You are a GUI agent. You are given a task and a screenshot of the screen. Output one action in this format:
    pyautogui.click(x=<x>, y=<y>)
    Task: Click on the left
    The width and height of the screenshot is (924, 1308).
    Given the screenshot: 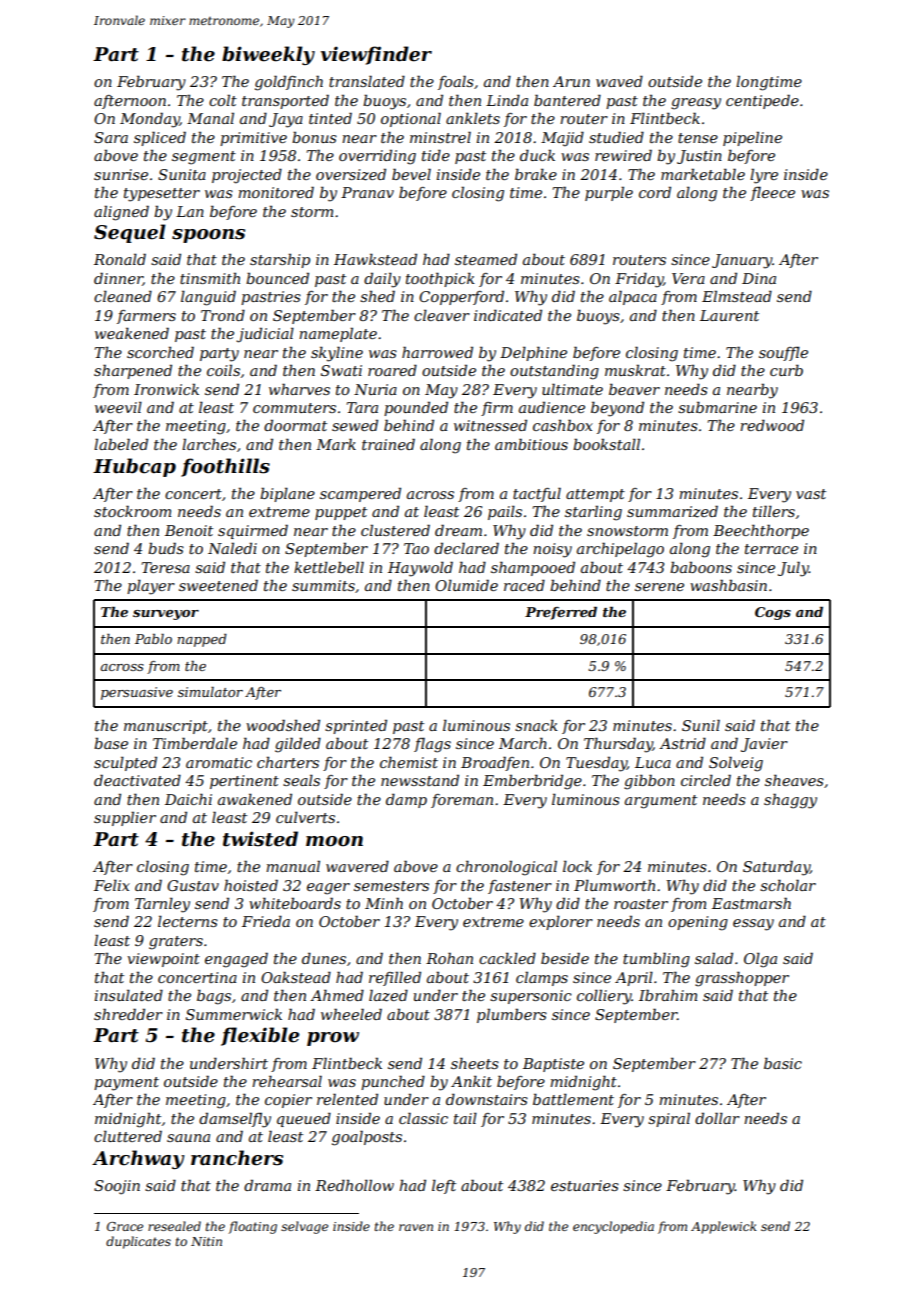 What is the action you would take?
    pyautogui.click(x=444, y=1187)
